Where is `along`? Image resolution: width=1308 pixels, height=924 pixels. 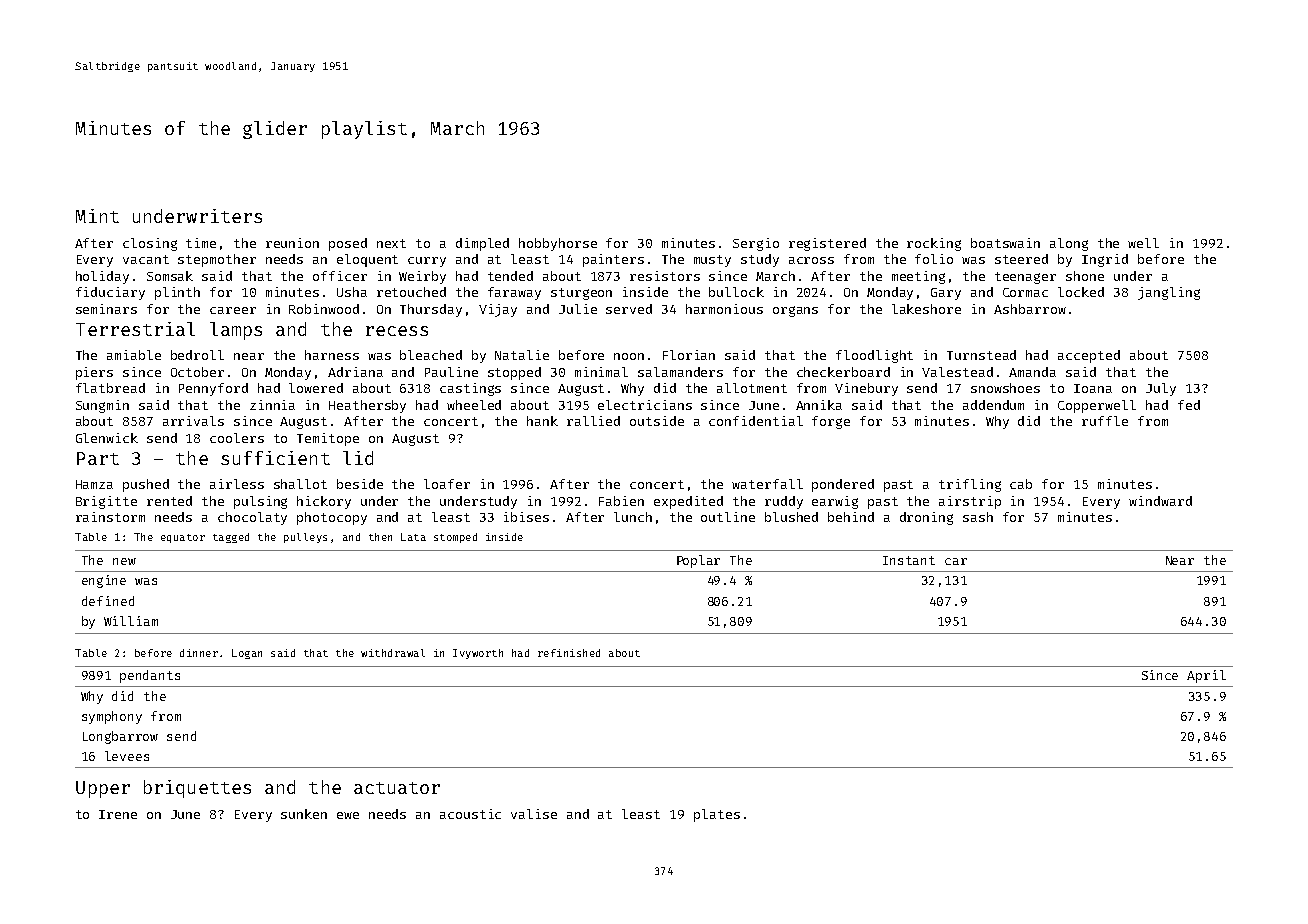 along is located at coordinates (1069, 244).
